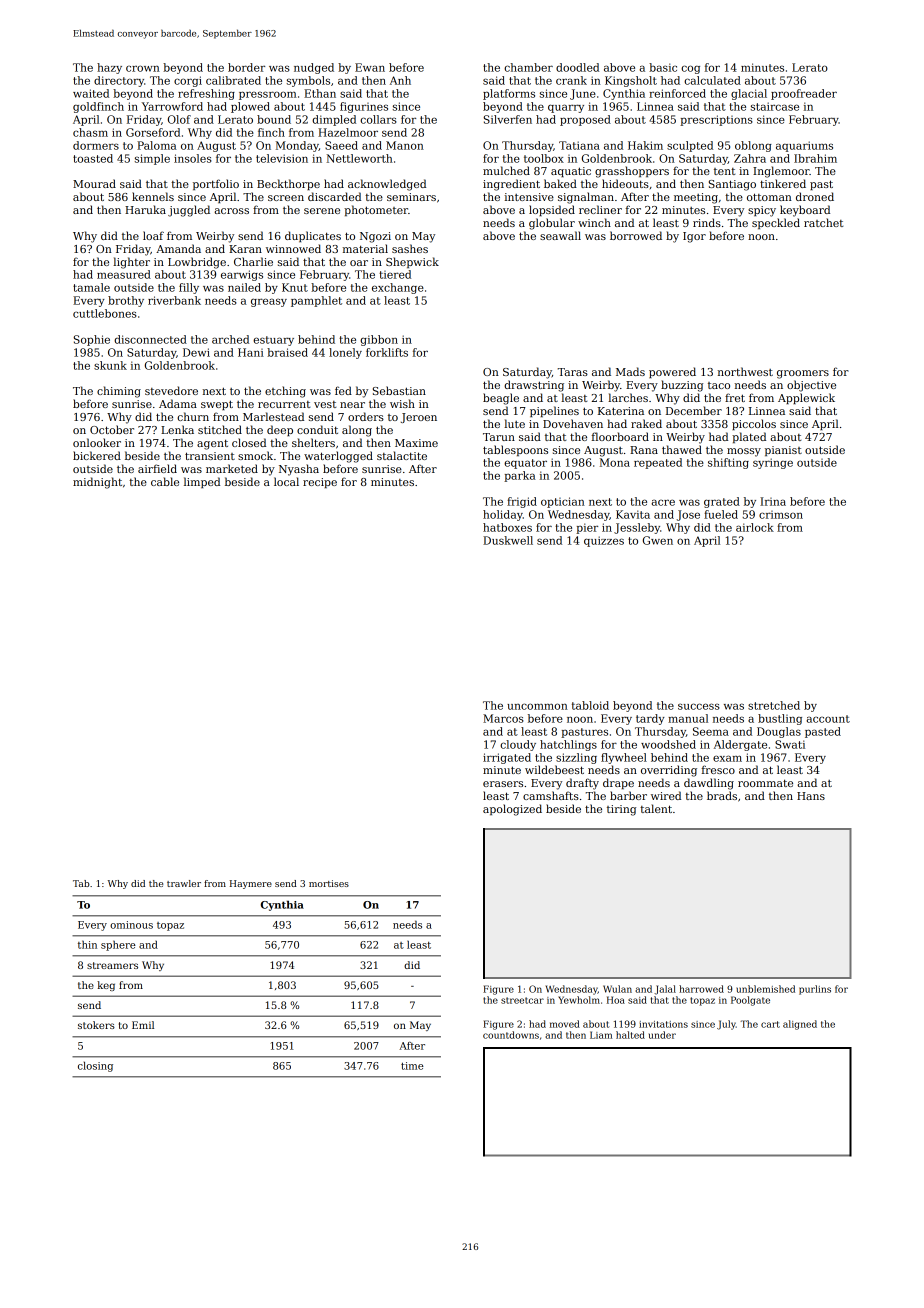 The width and height of the document is (924, 1308). I want to click on July, so click(726, 1025).
